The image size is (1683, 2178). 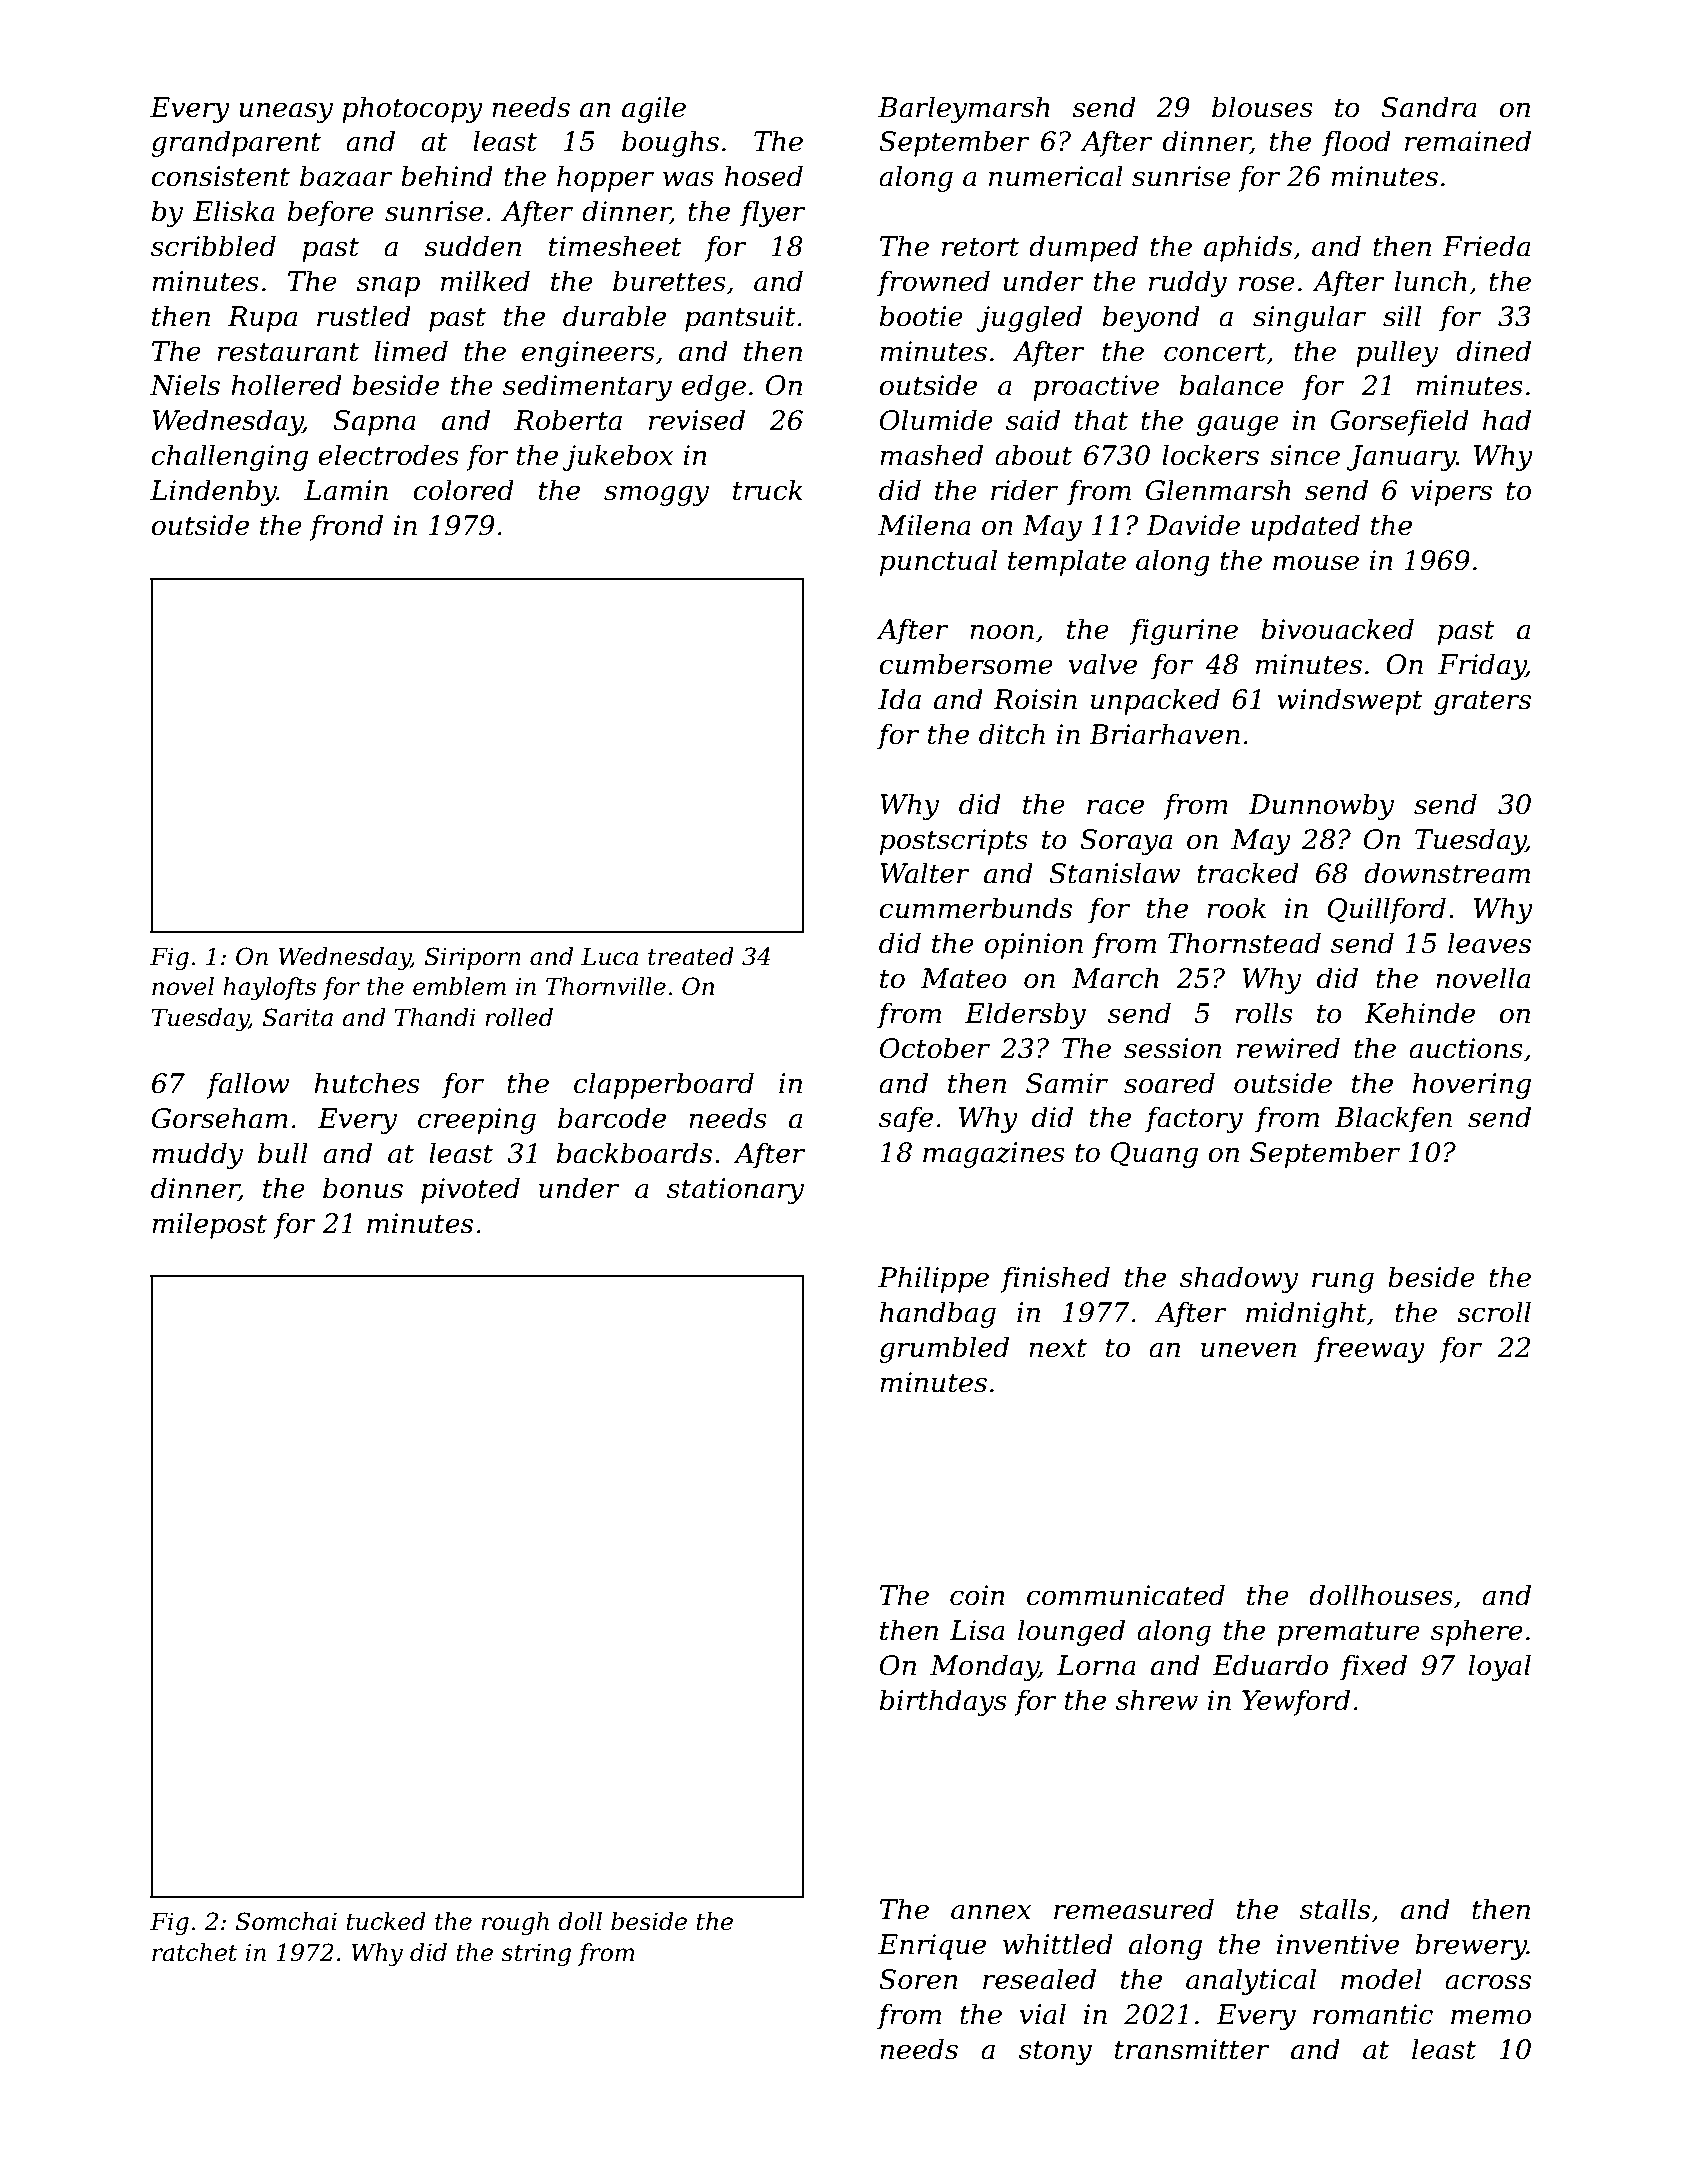 What do you see at coordinates (1451, 493) in the screenshot?
I see `vipers` at bounding box center [1451, 493].
